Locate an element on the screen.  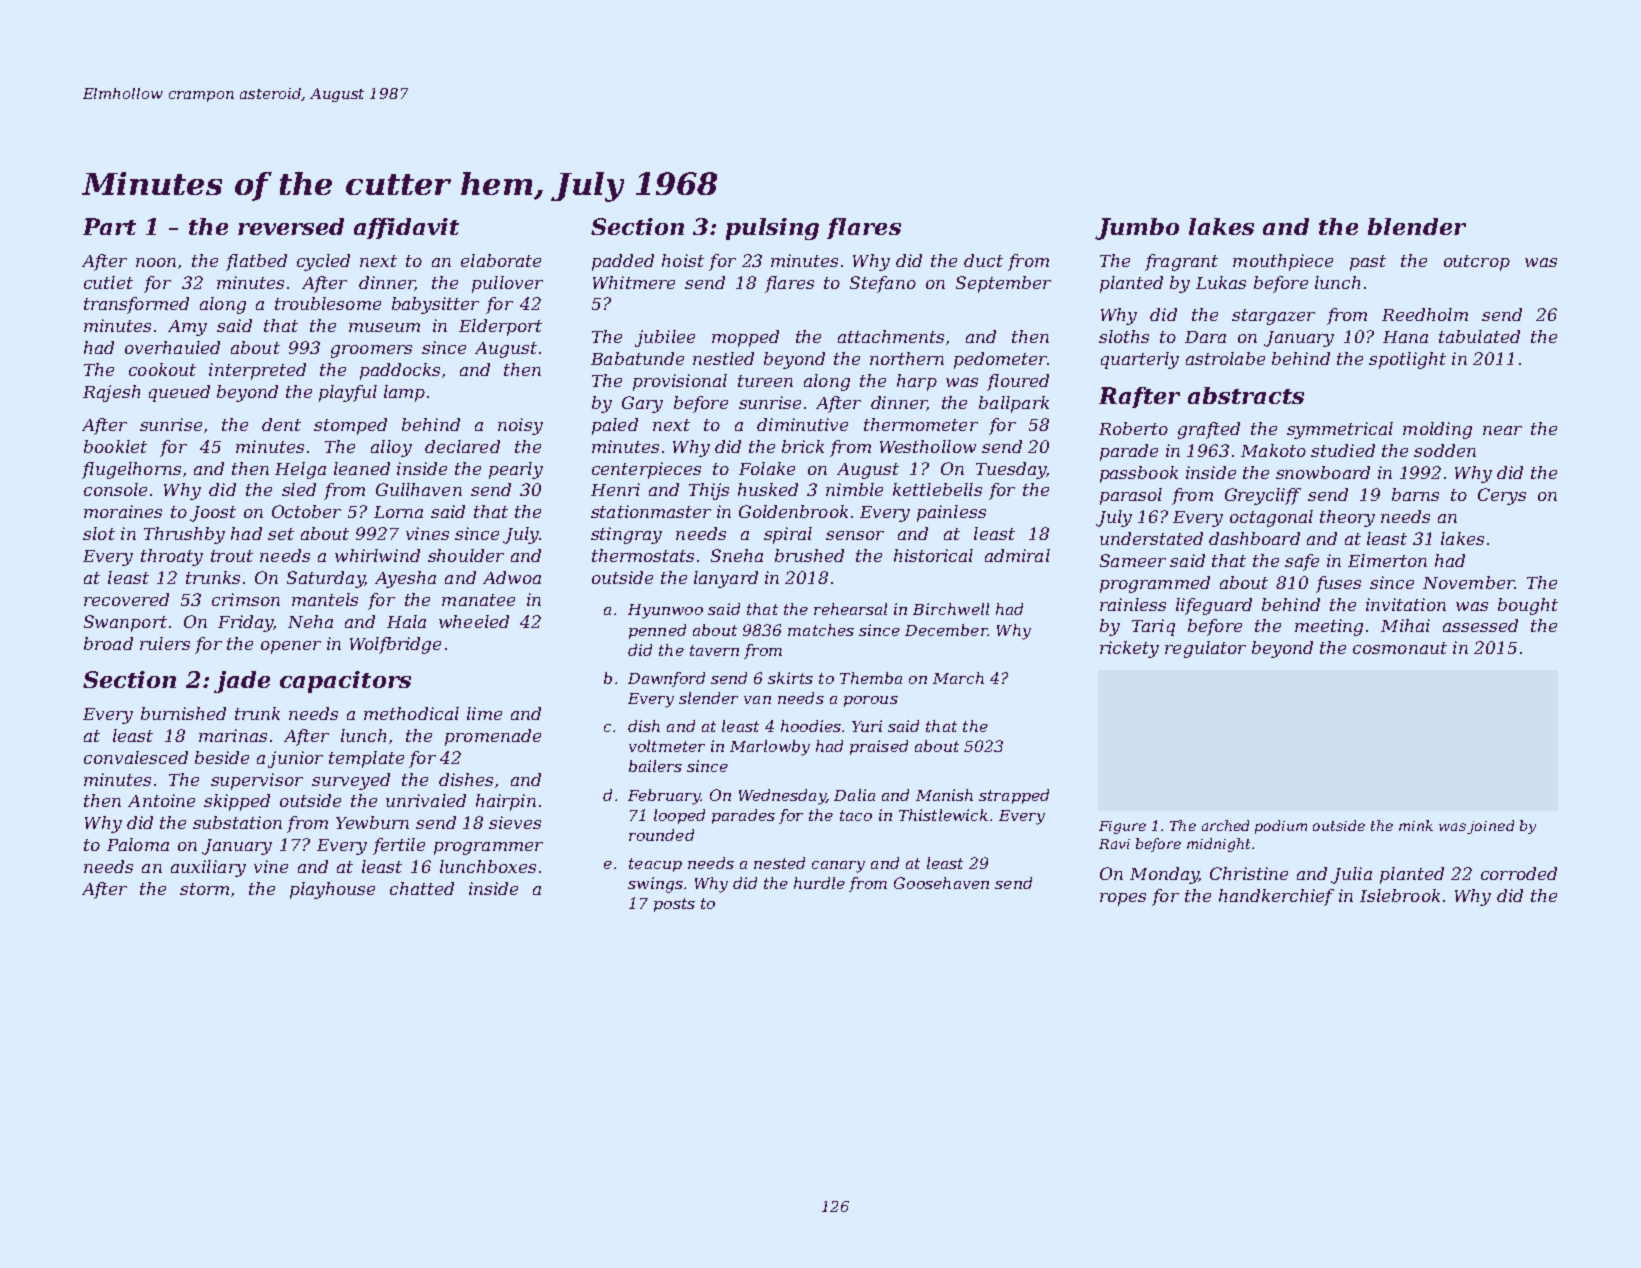
pearly is located at coordinates (516, 470).
